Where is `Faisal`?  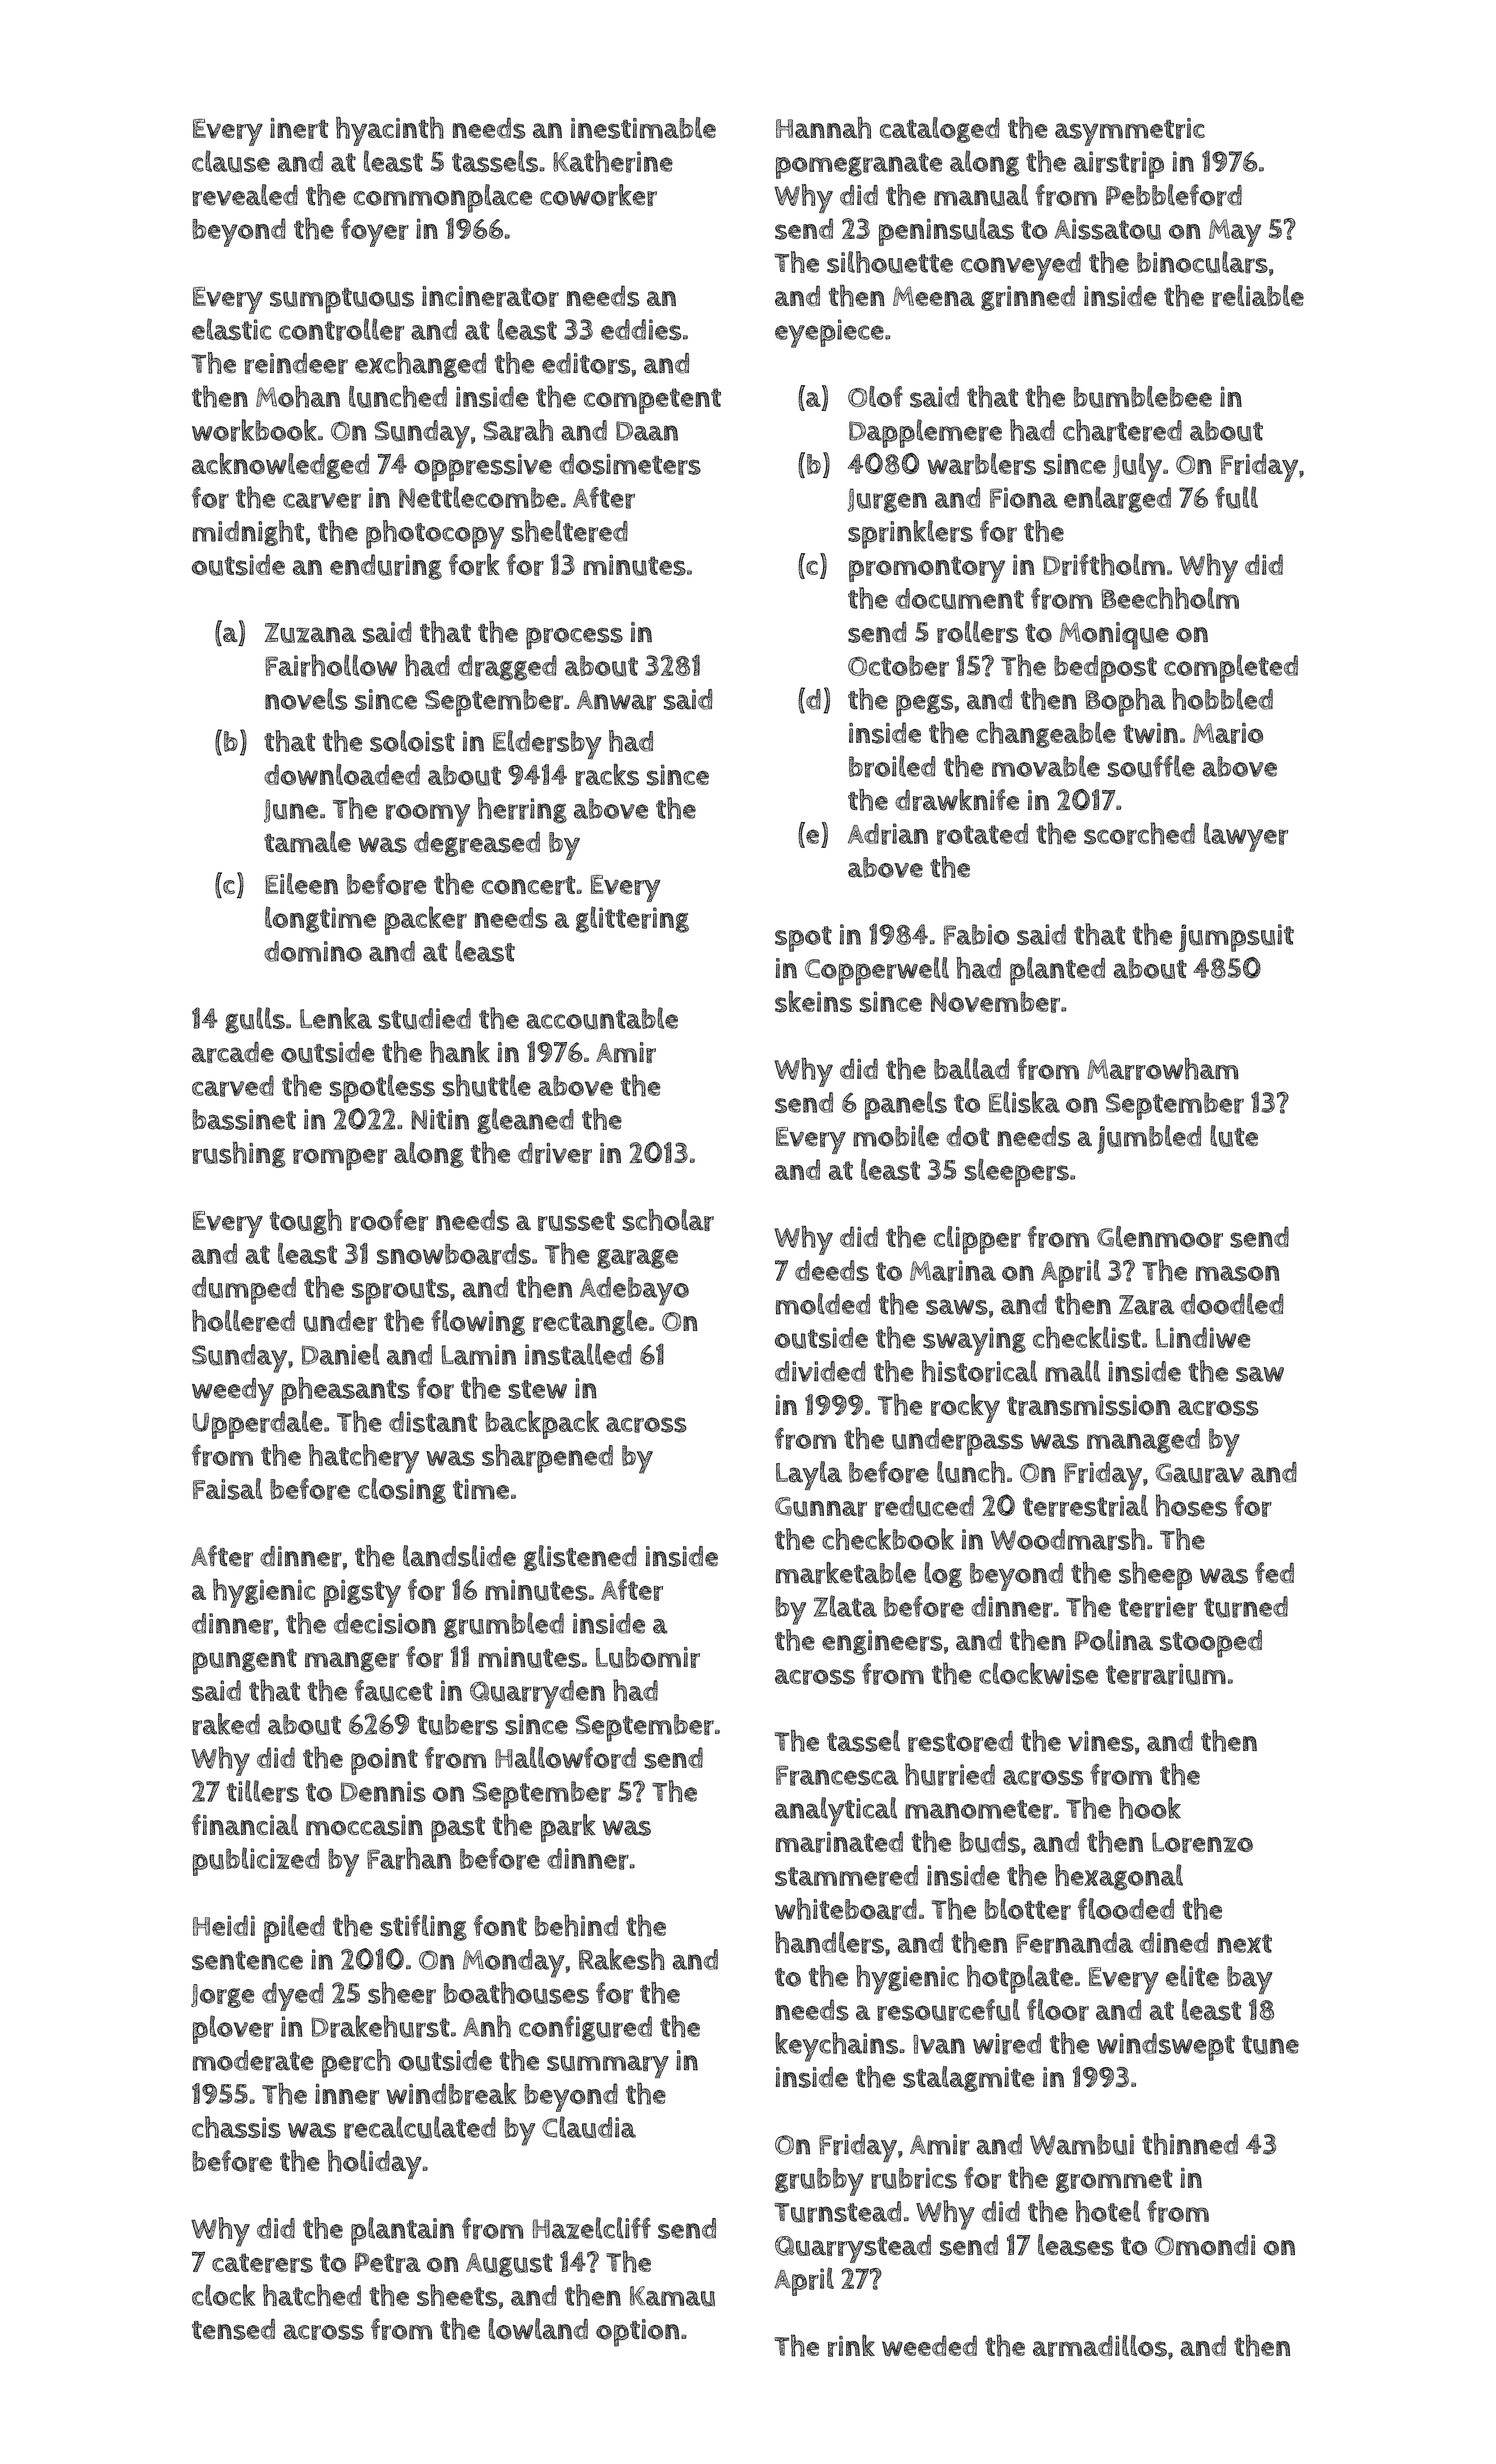 Faisal is located at coordinates (228, 1489).
